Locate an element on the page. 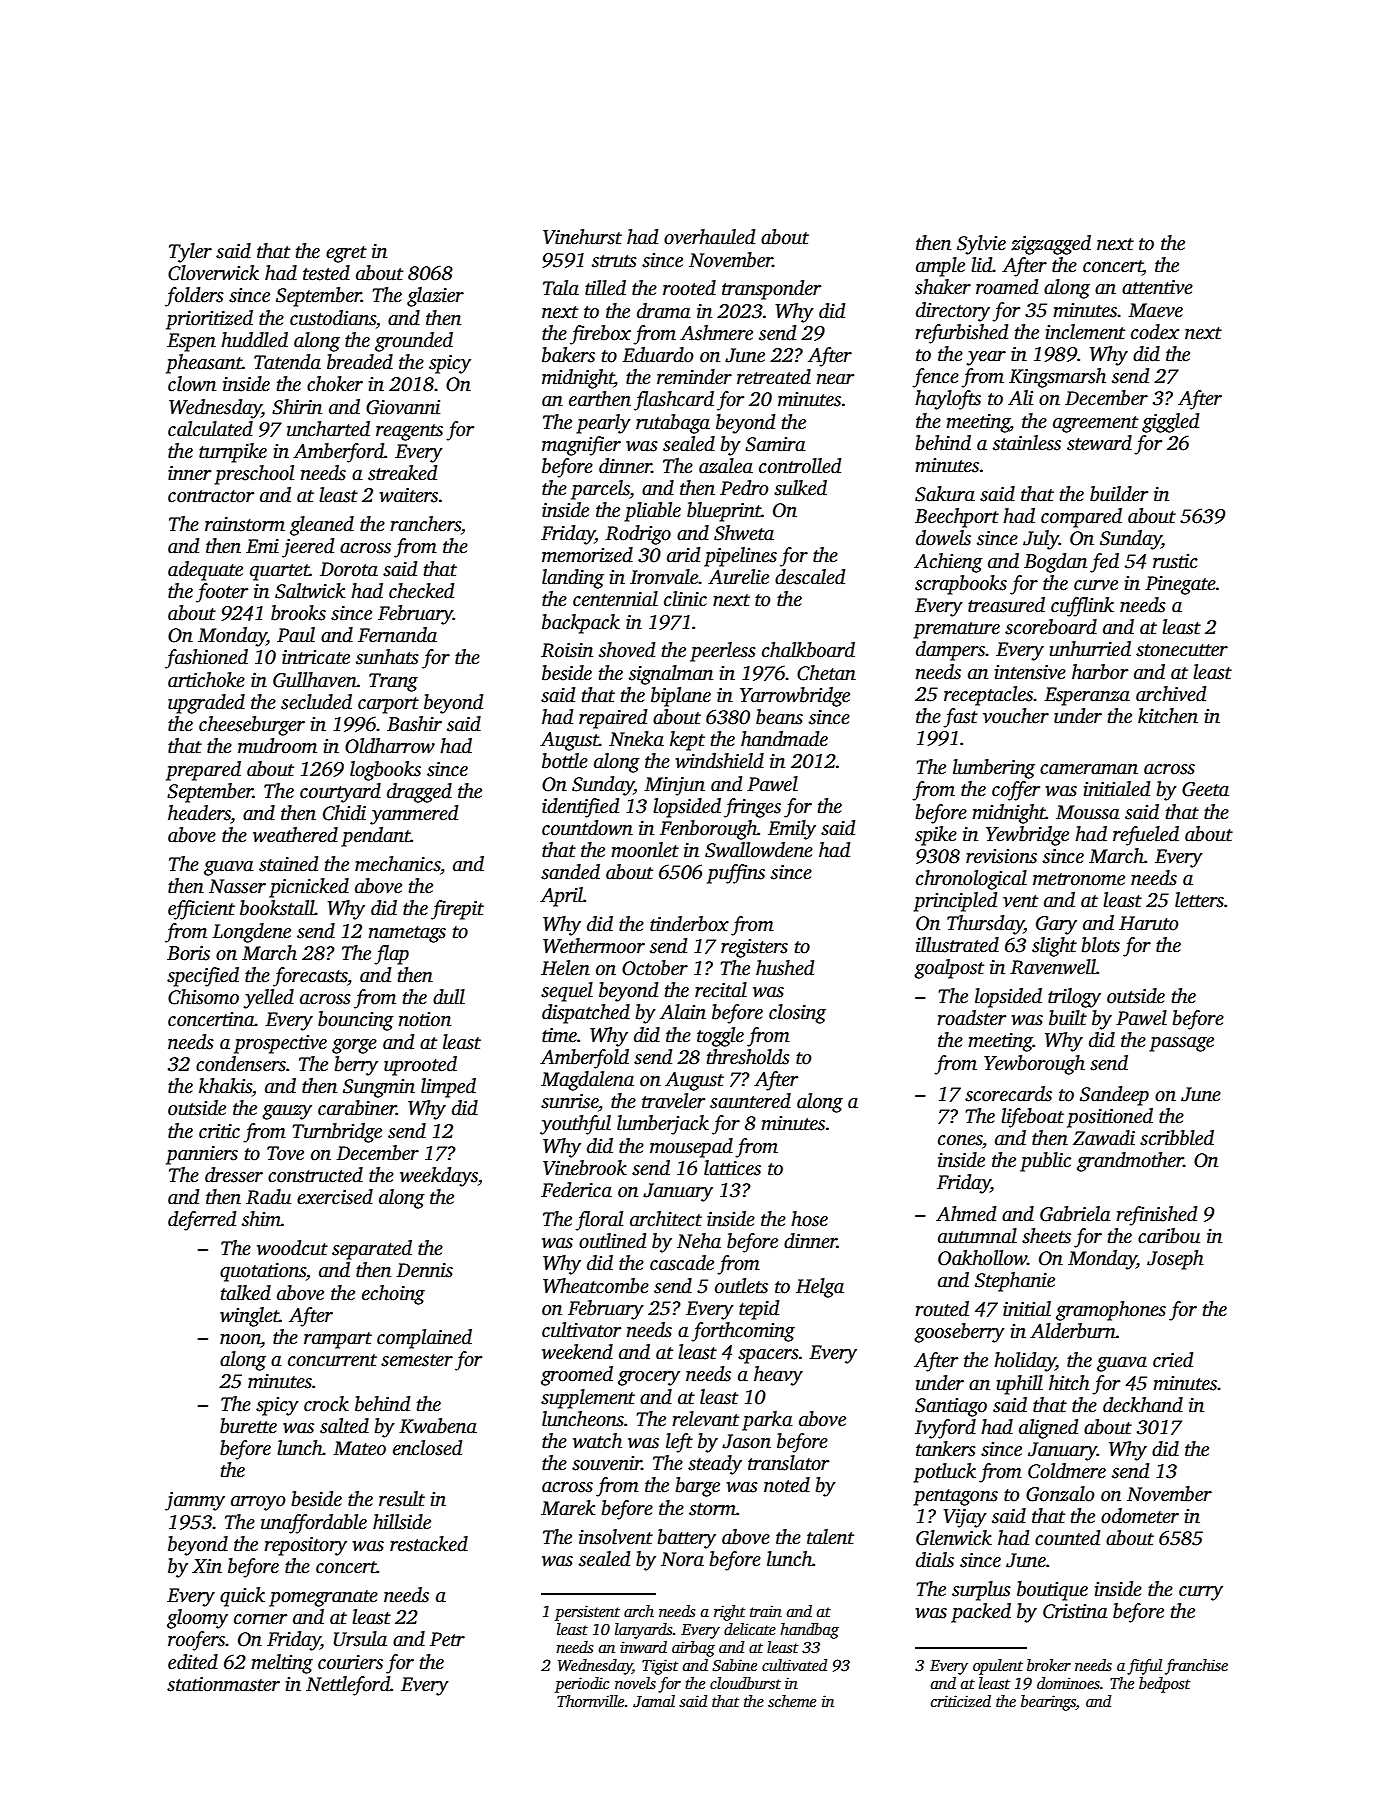  Ahmed is located at coordinates (966, 1214).
